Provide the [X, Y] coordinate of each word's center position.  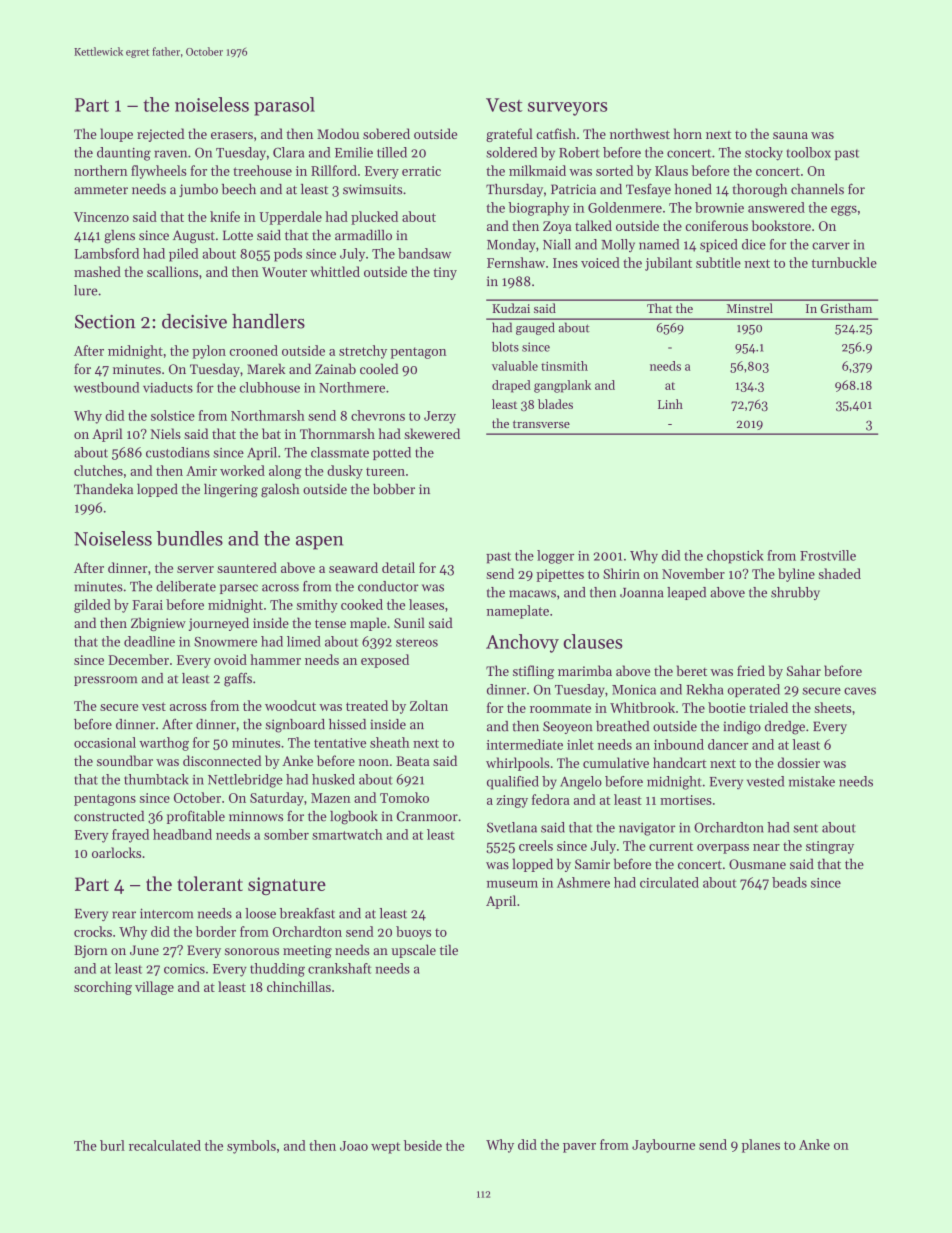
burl [112, 1145]
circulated [669, 882]
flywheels [159, 172]
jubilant [668, 264]
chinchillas [299, 986]
